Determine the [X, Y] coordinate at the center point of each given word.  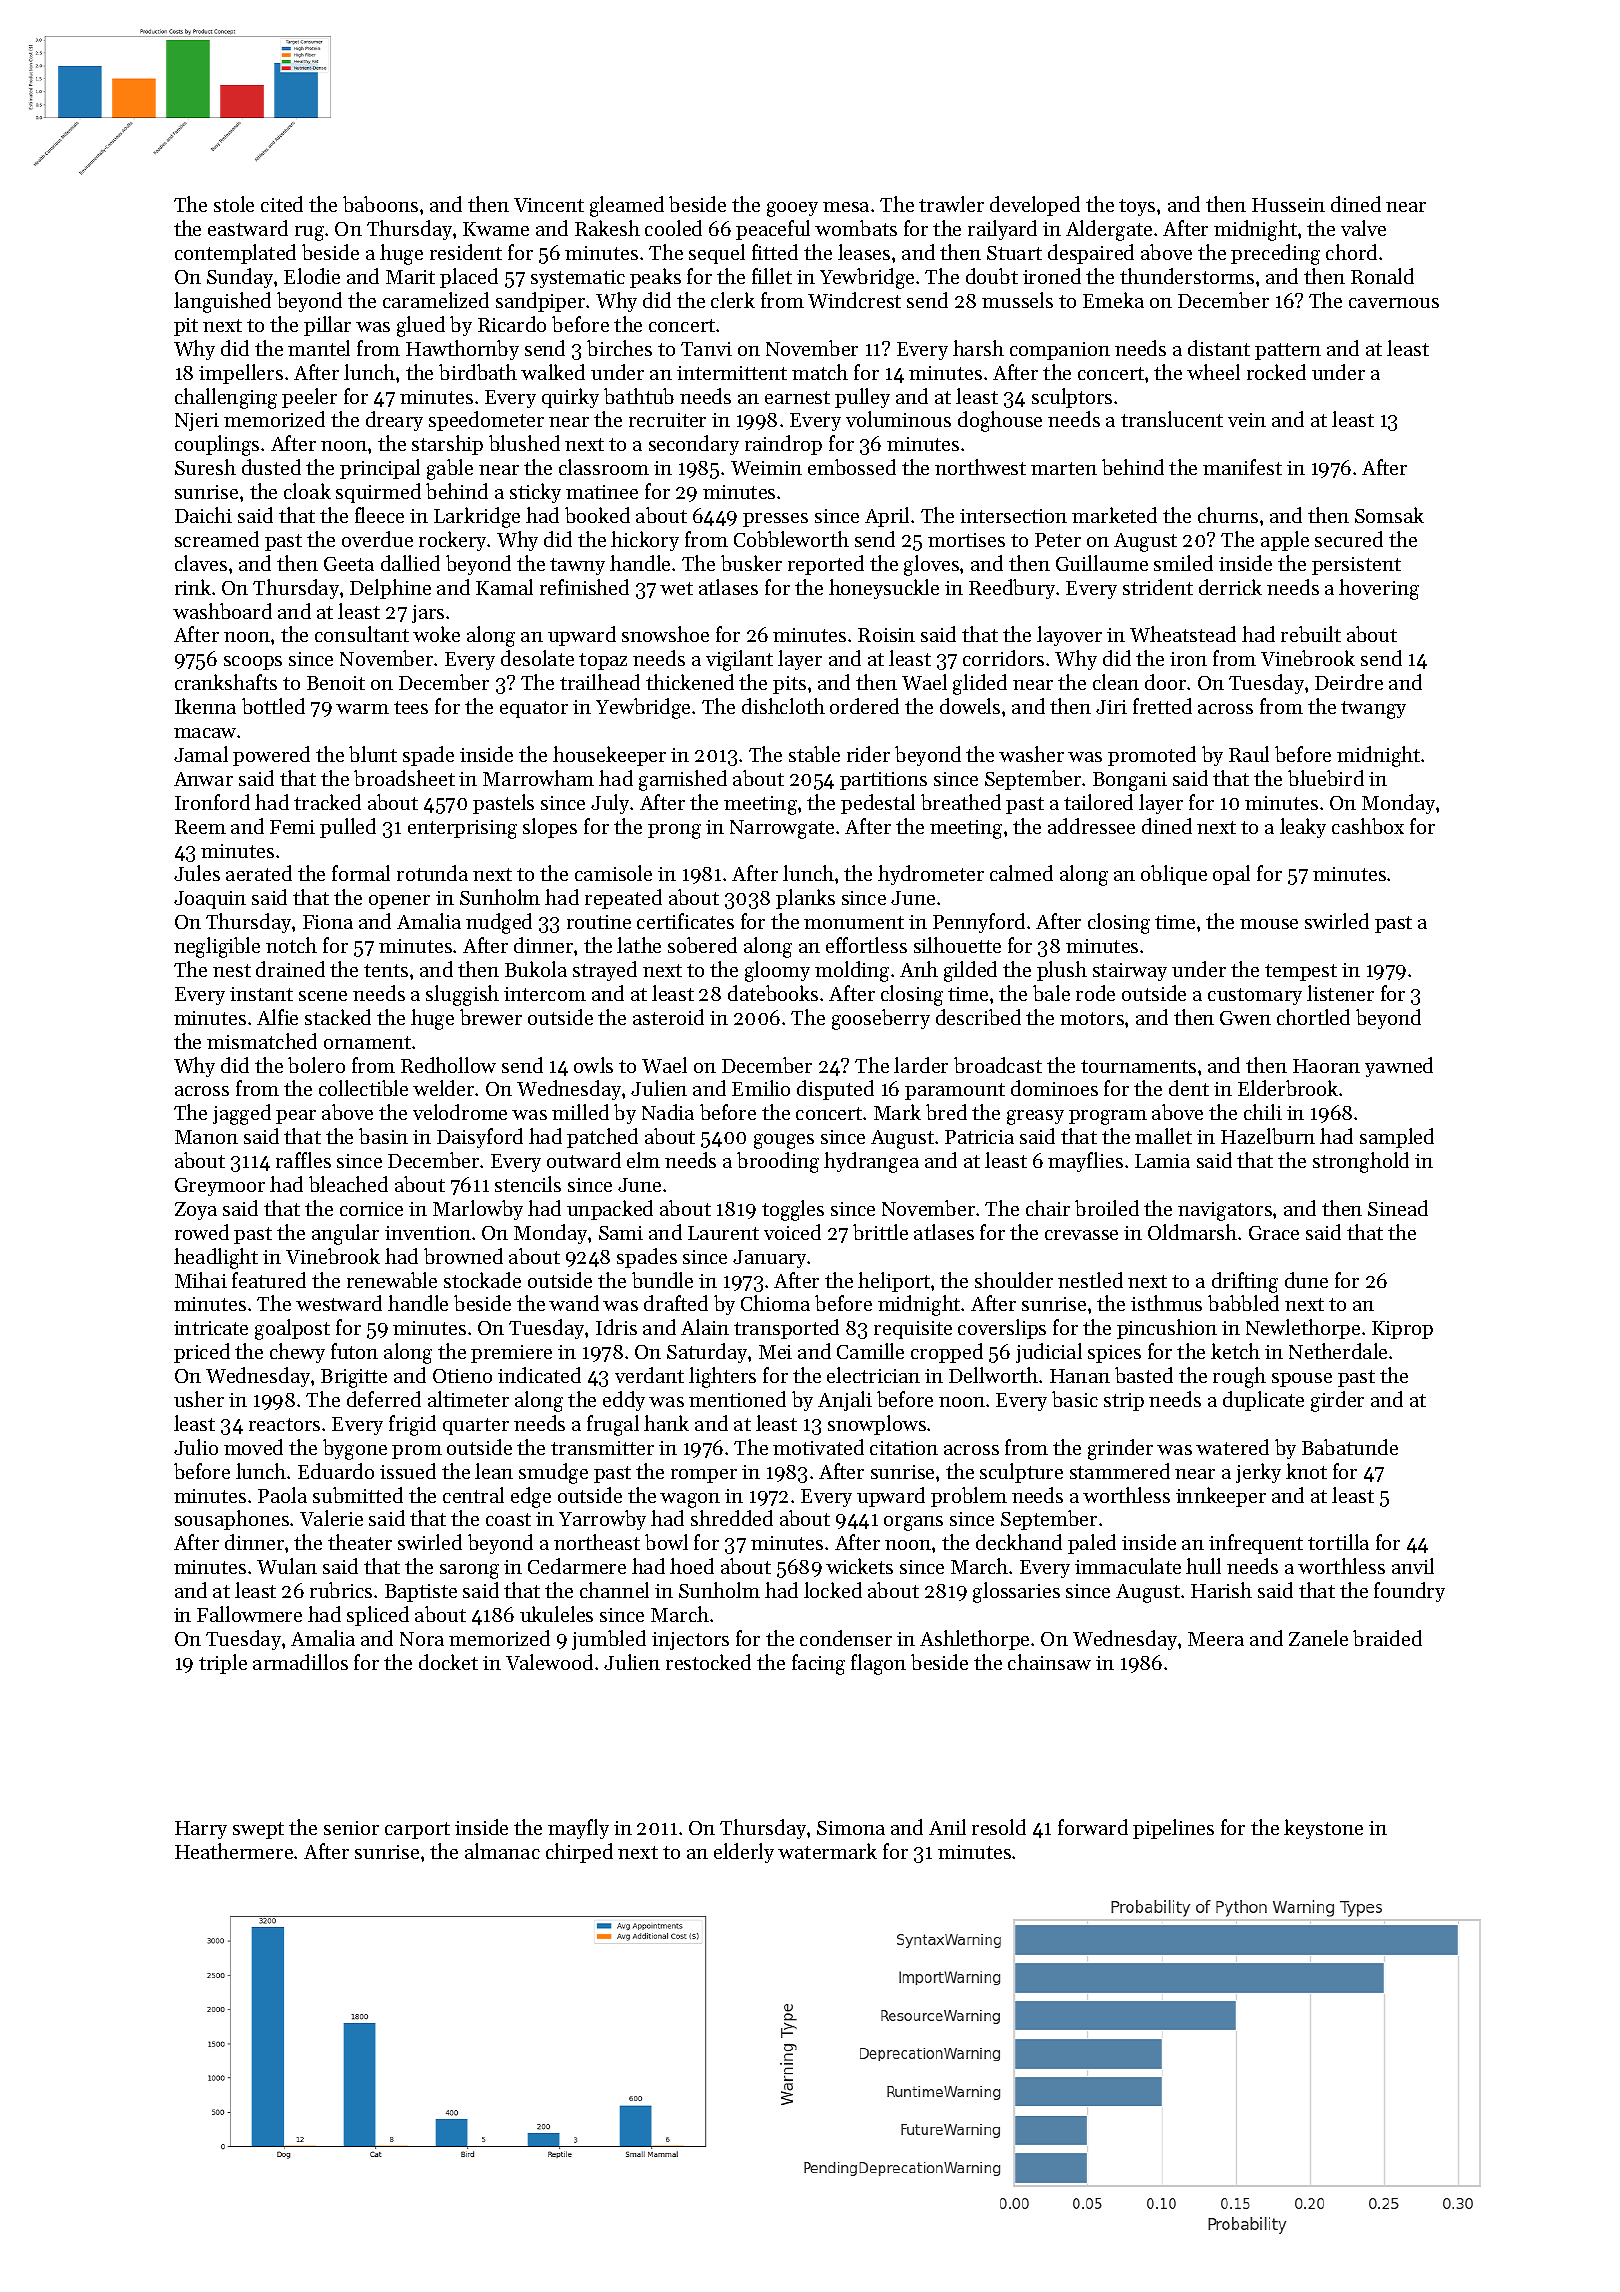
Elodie [312, 276]
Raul [1249, 754]
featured [269, 1280]
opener [399, 902]
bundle [662, 1280]
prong [674, 831]
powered [271, 756]
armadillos [300, 1662]
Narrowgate [782, 829]
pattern [1288, 351]
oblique [1174, 875]
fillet [772, 276]
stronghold [1361, 1162]
